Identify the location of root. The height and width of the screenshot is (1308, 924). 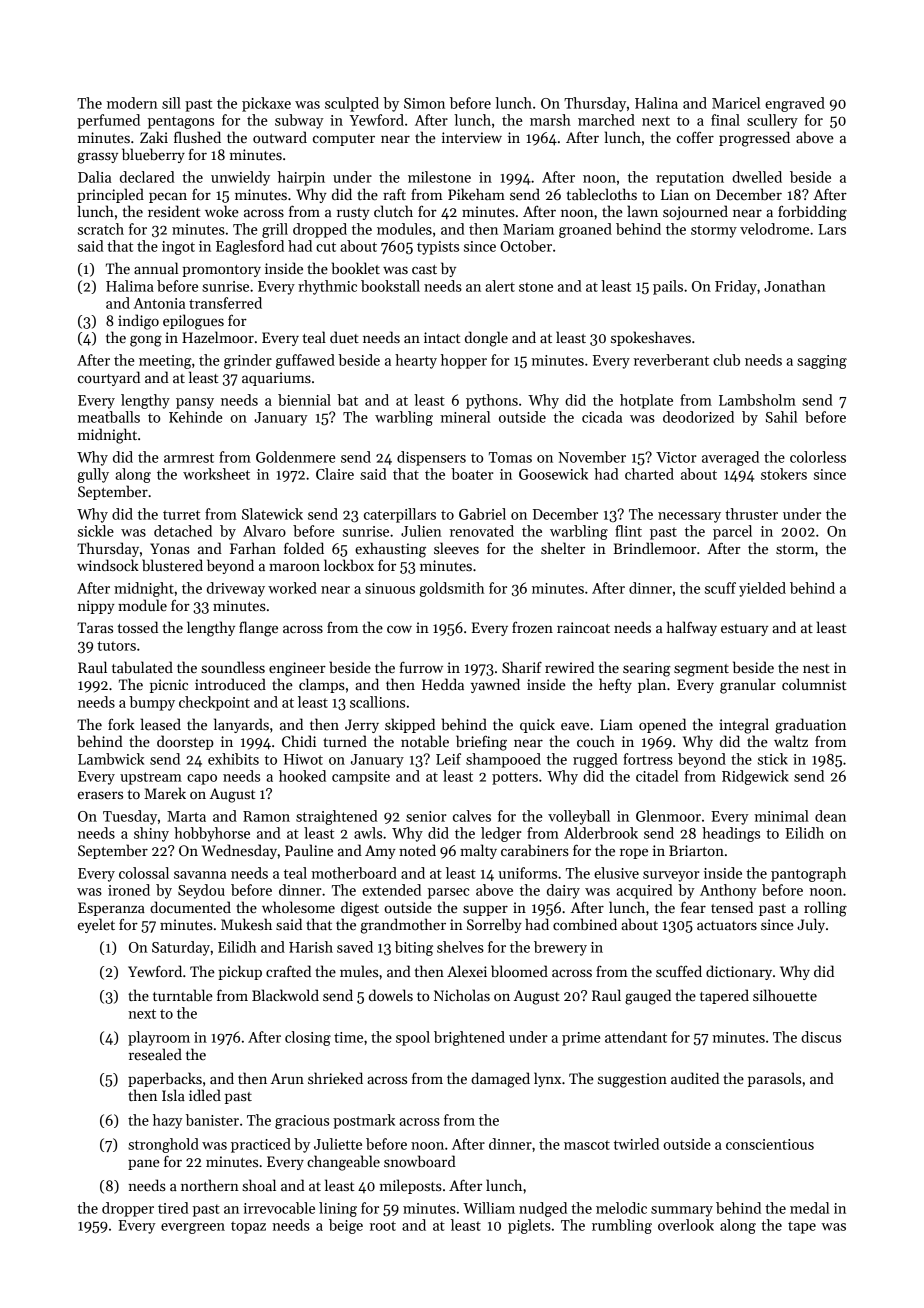
(383, 1226).
